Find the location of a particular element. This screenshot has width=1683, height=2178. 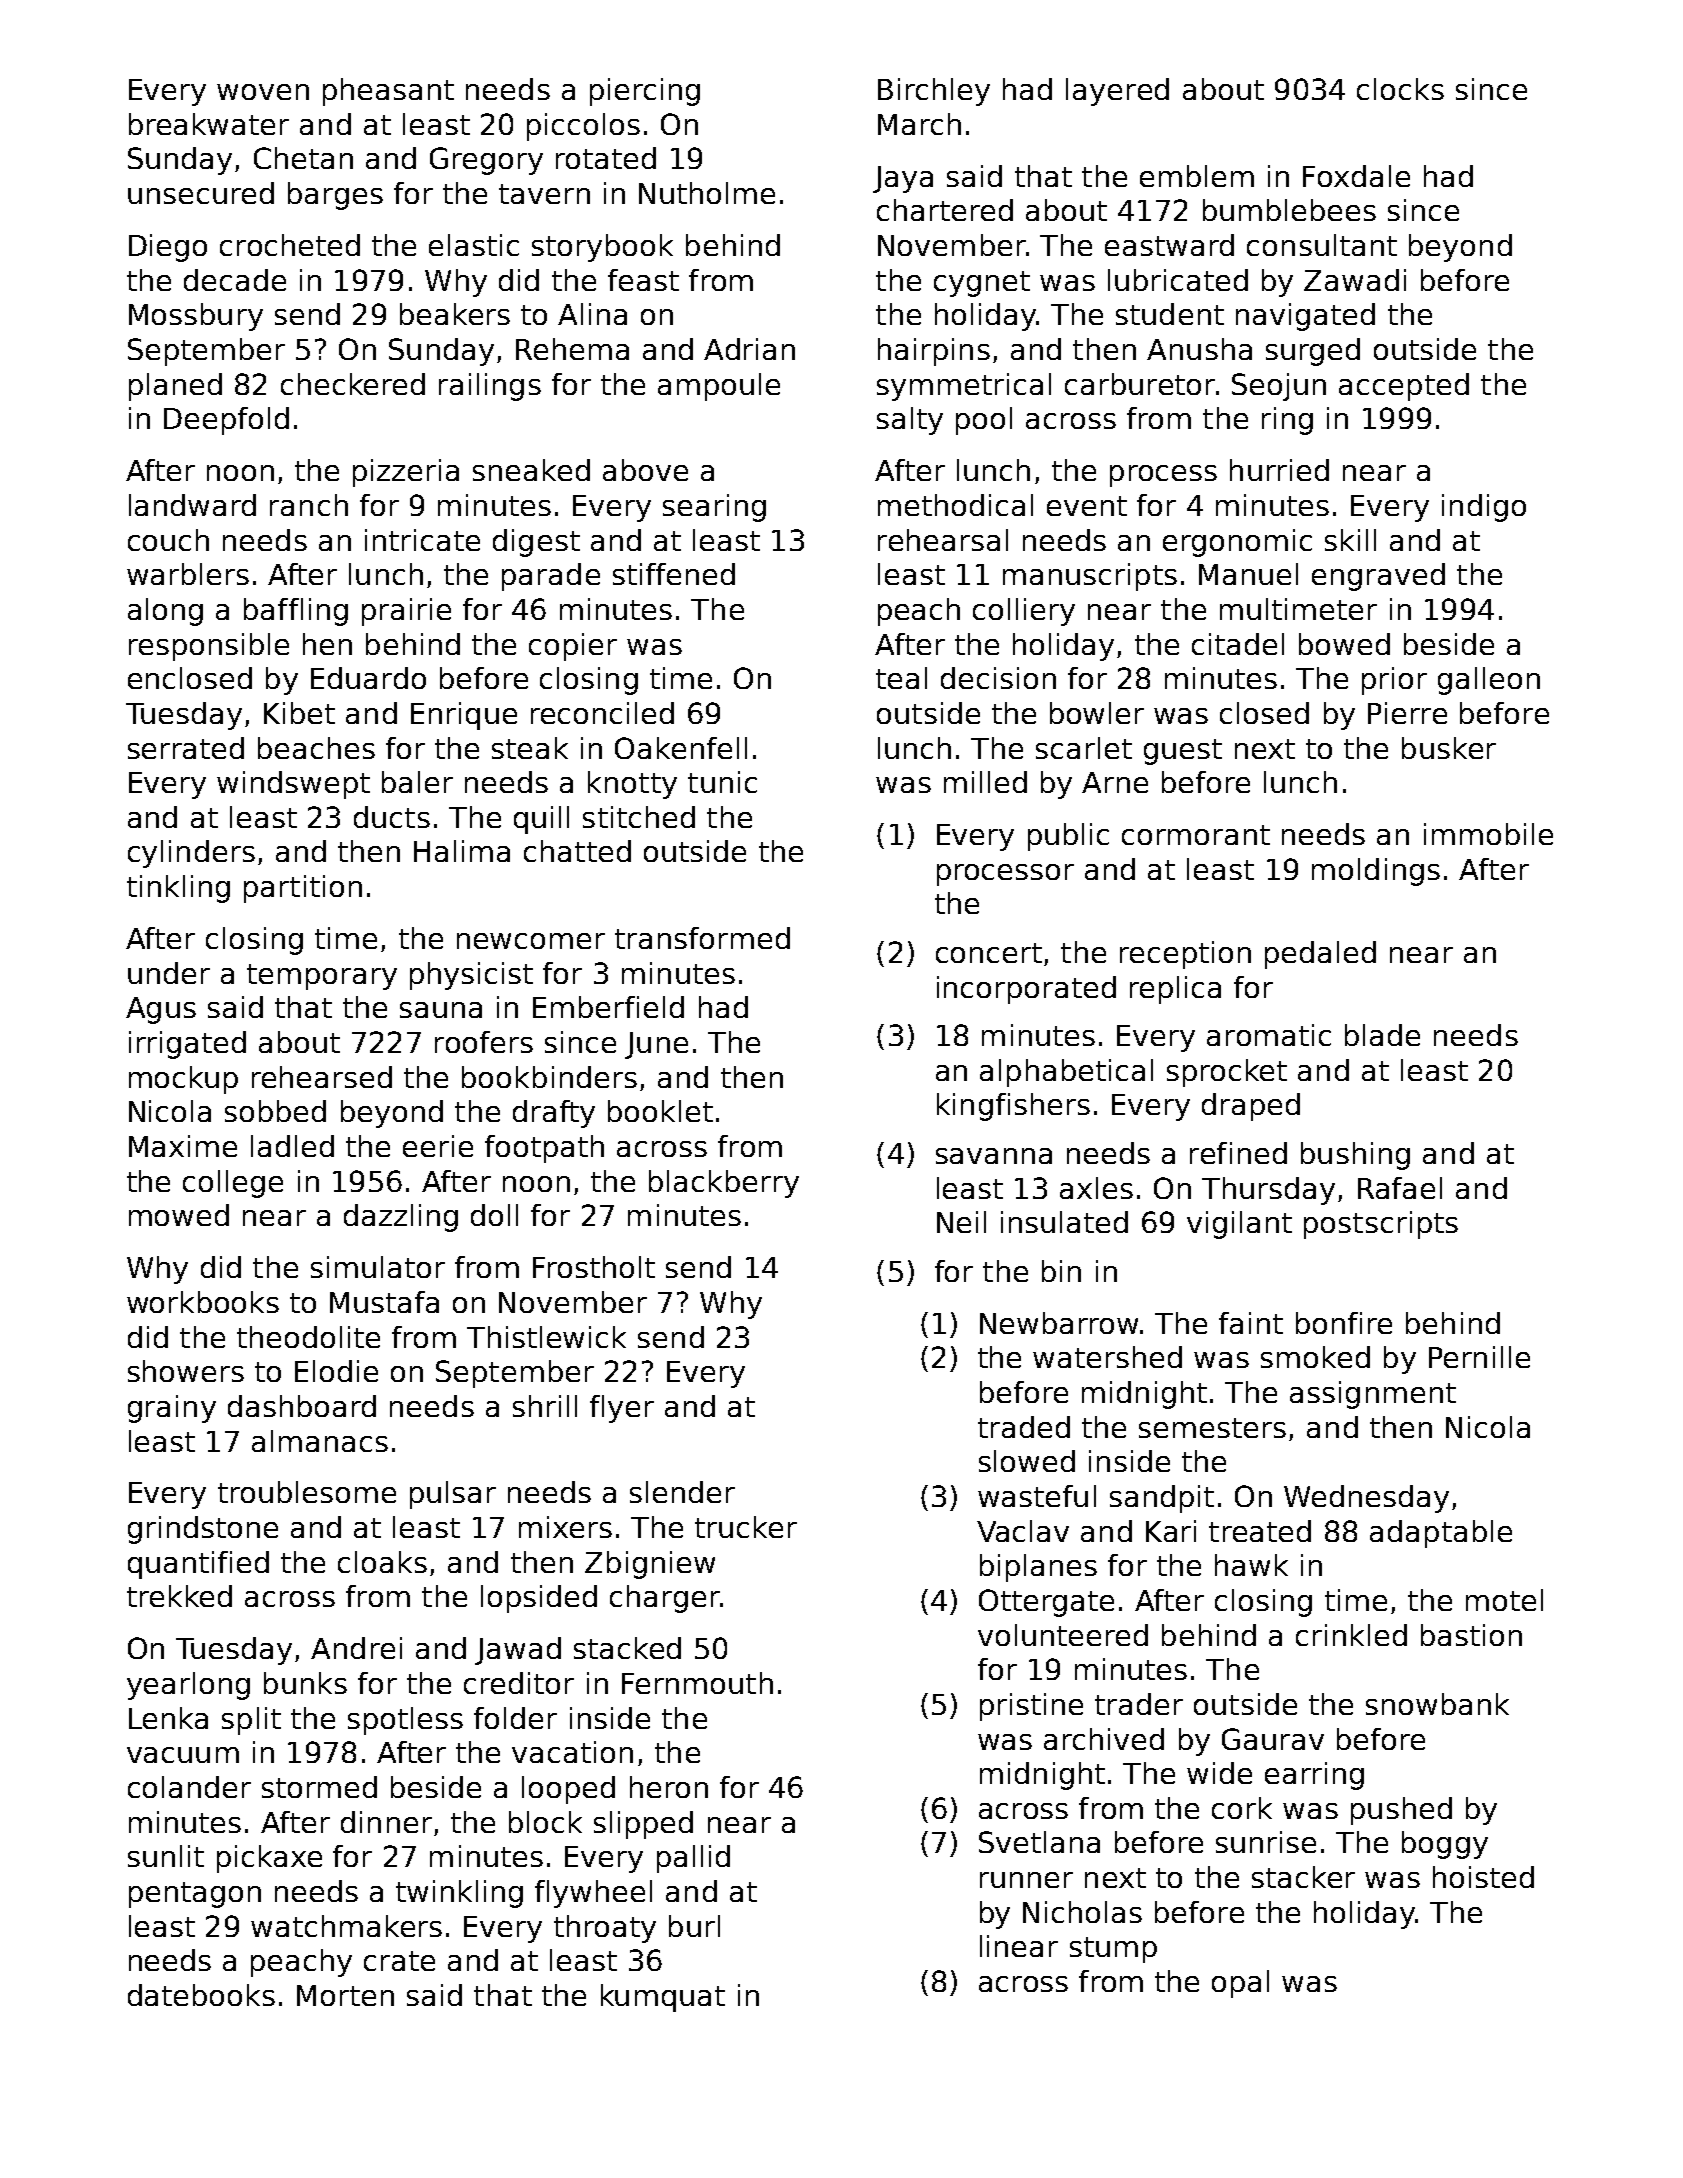

stump is located at coordinates (1113, 1950).
